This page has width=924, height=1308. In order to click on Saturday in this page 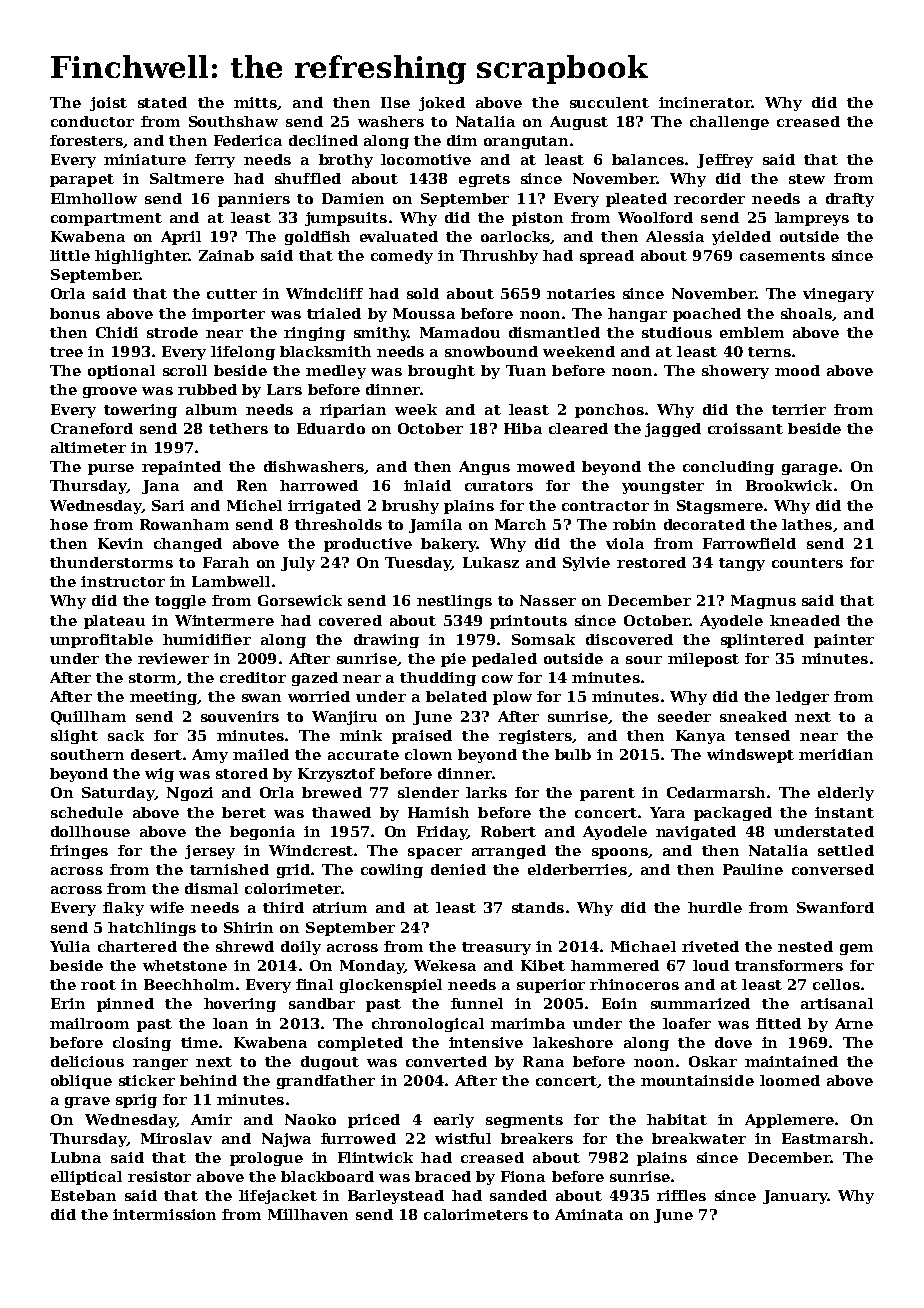, I will do `click(118, 794)`.
